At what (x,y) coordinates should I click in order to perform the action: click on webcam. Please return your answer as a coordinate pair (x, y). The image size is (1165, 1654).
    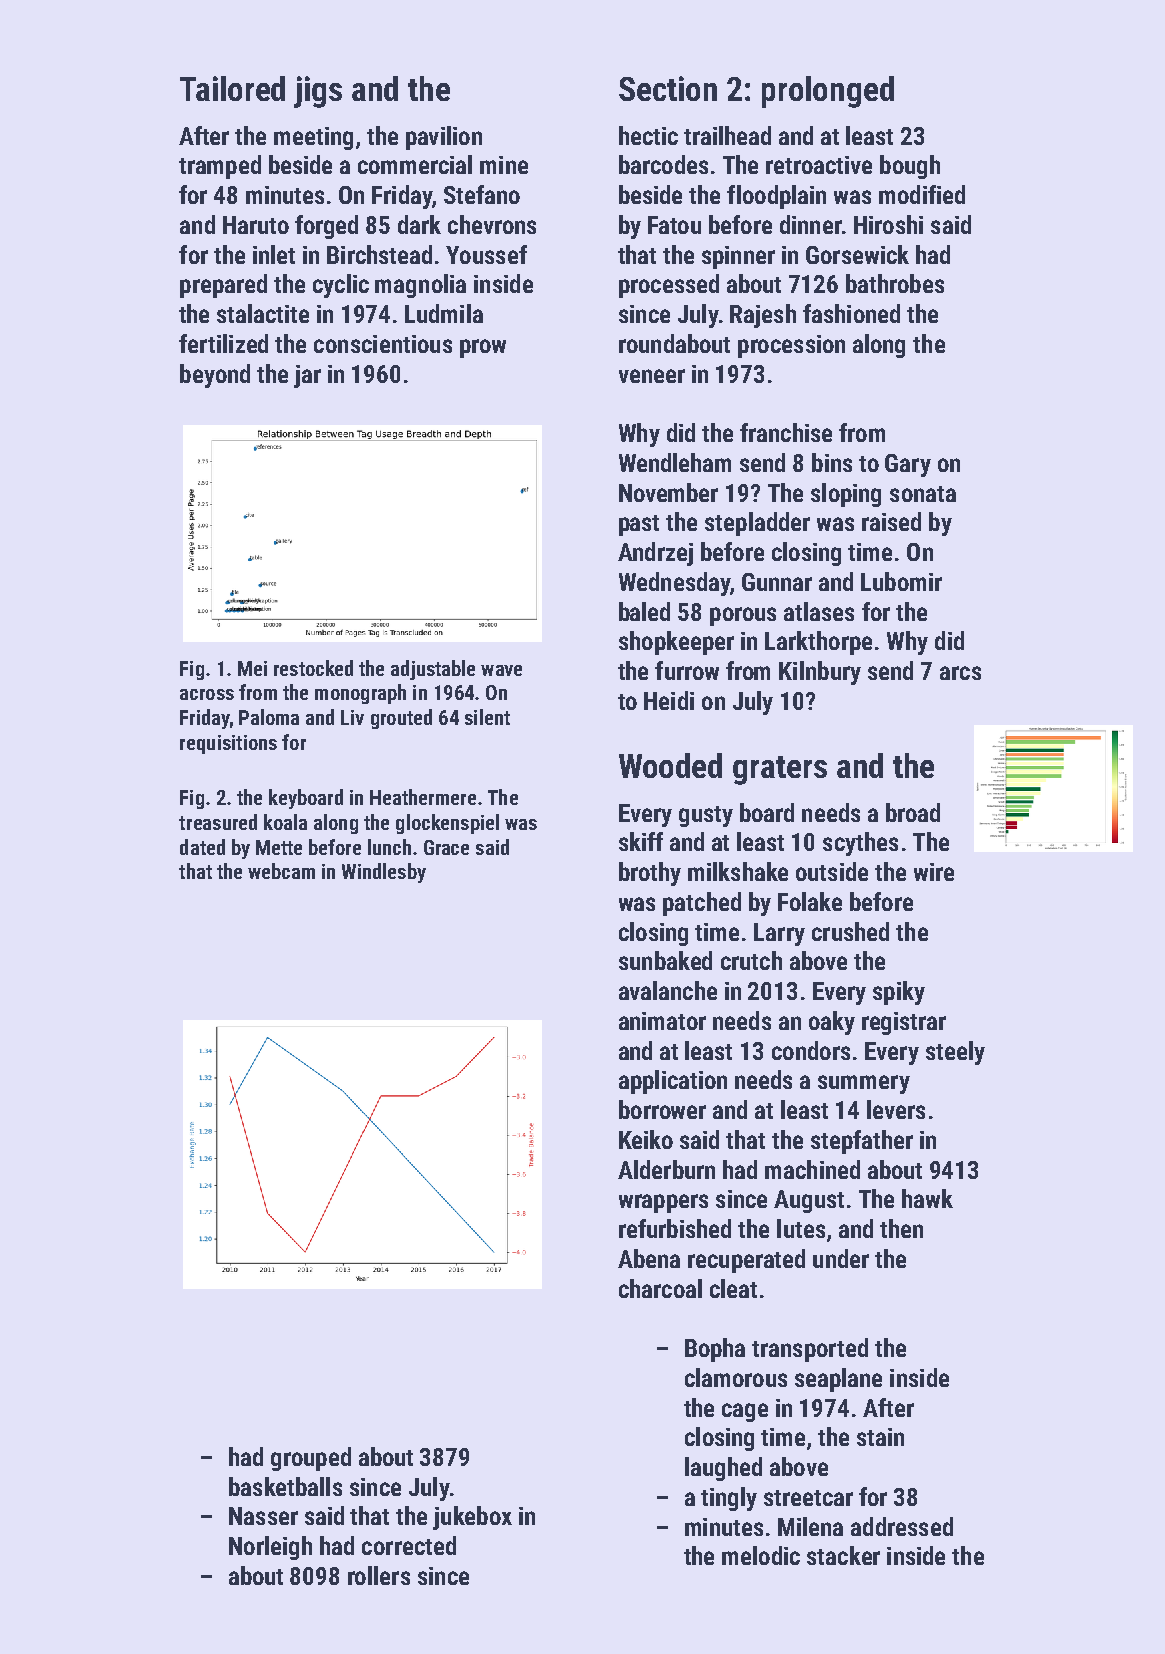
    Looking at the image, I should click on (281, 871).
